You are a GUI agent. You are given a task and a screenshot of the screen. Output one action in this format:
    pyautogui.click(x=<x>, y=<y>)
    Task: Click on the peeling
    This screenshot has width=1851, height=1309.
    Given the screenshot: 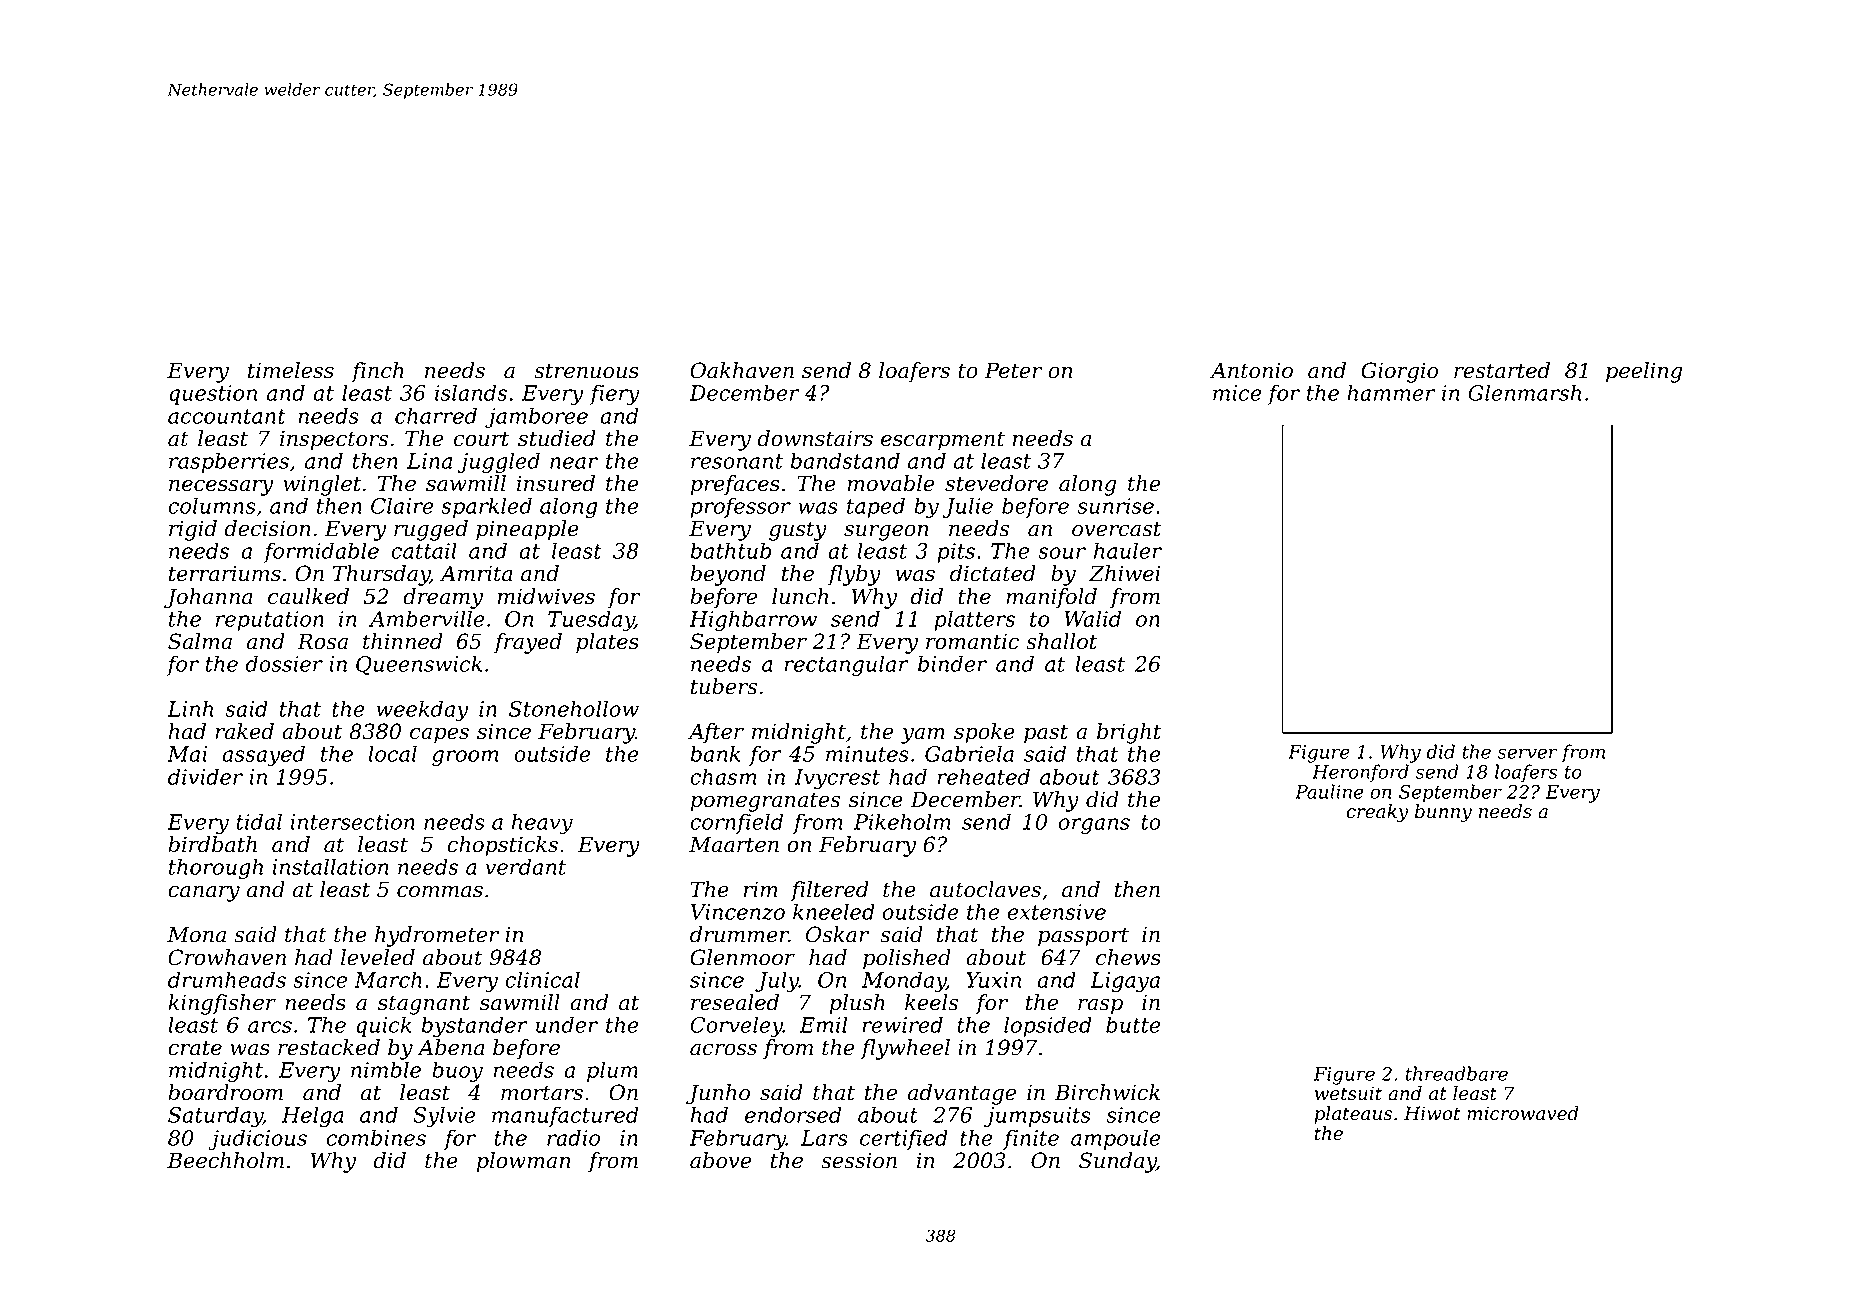 What is the action you would take?
    pyautogui.click(x=1644, y=372)
